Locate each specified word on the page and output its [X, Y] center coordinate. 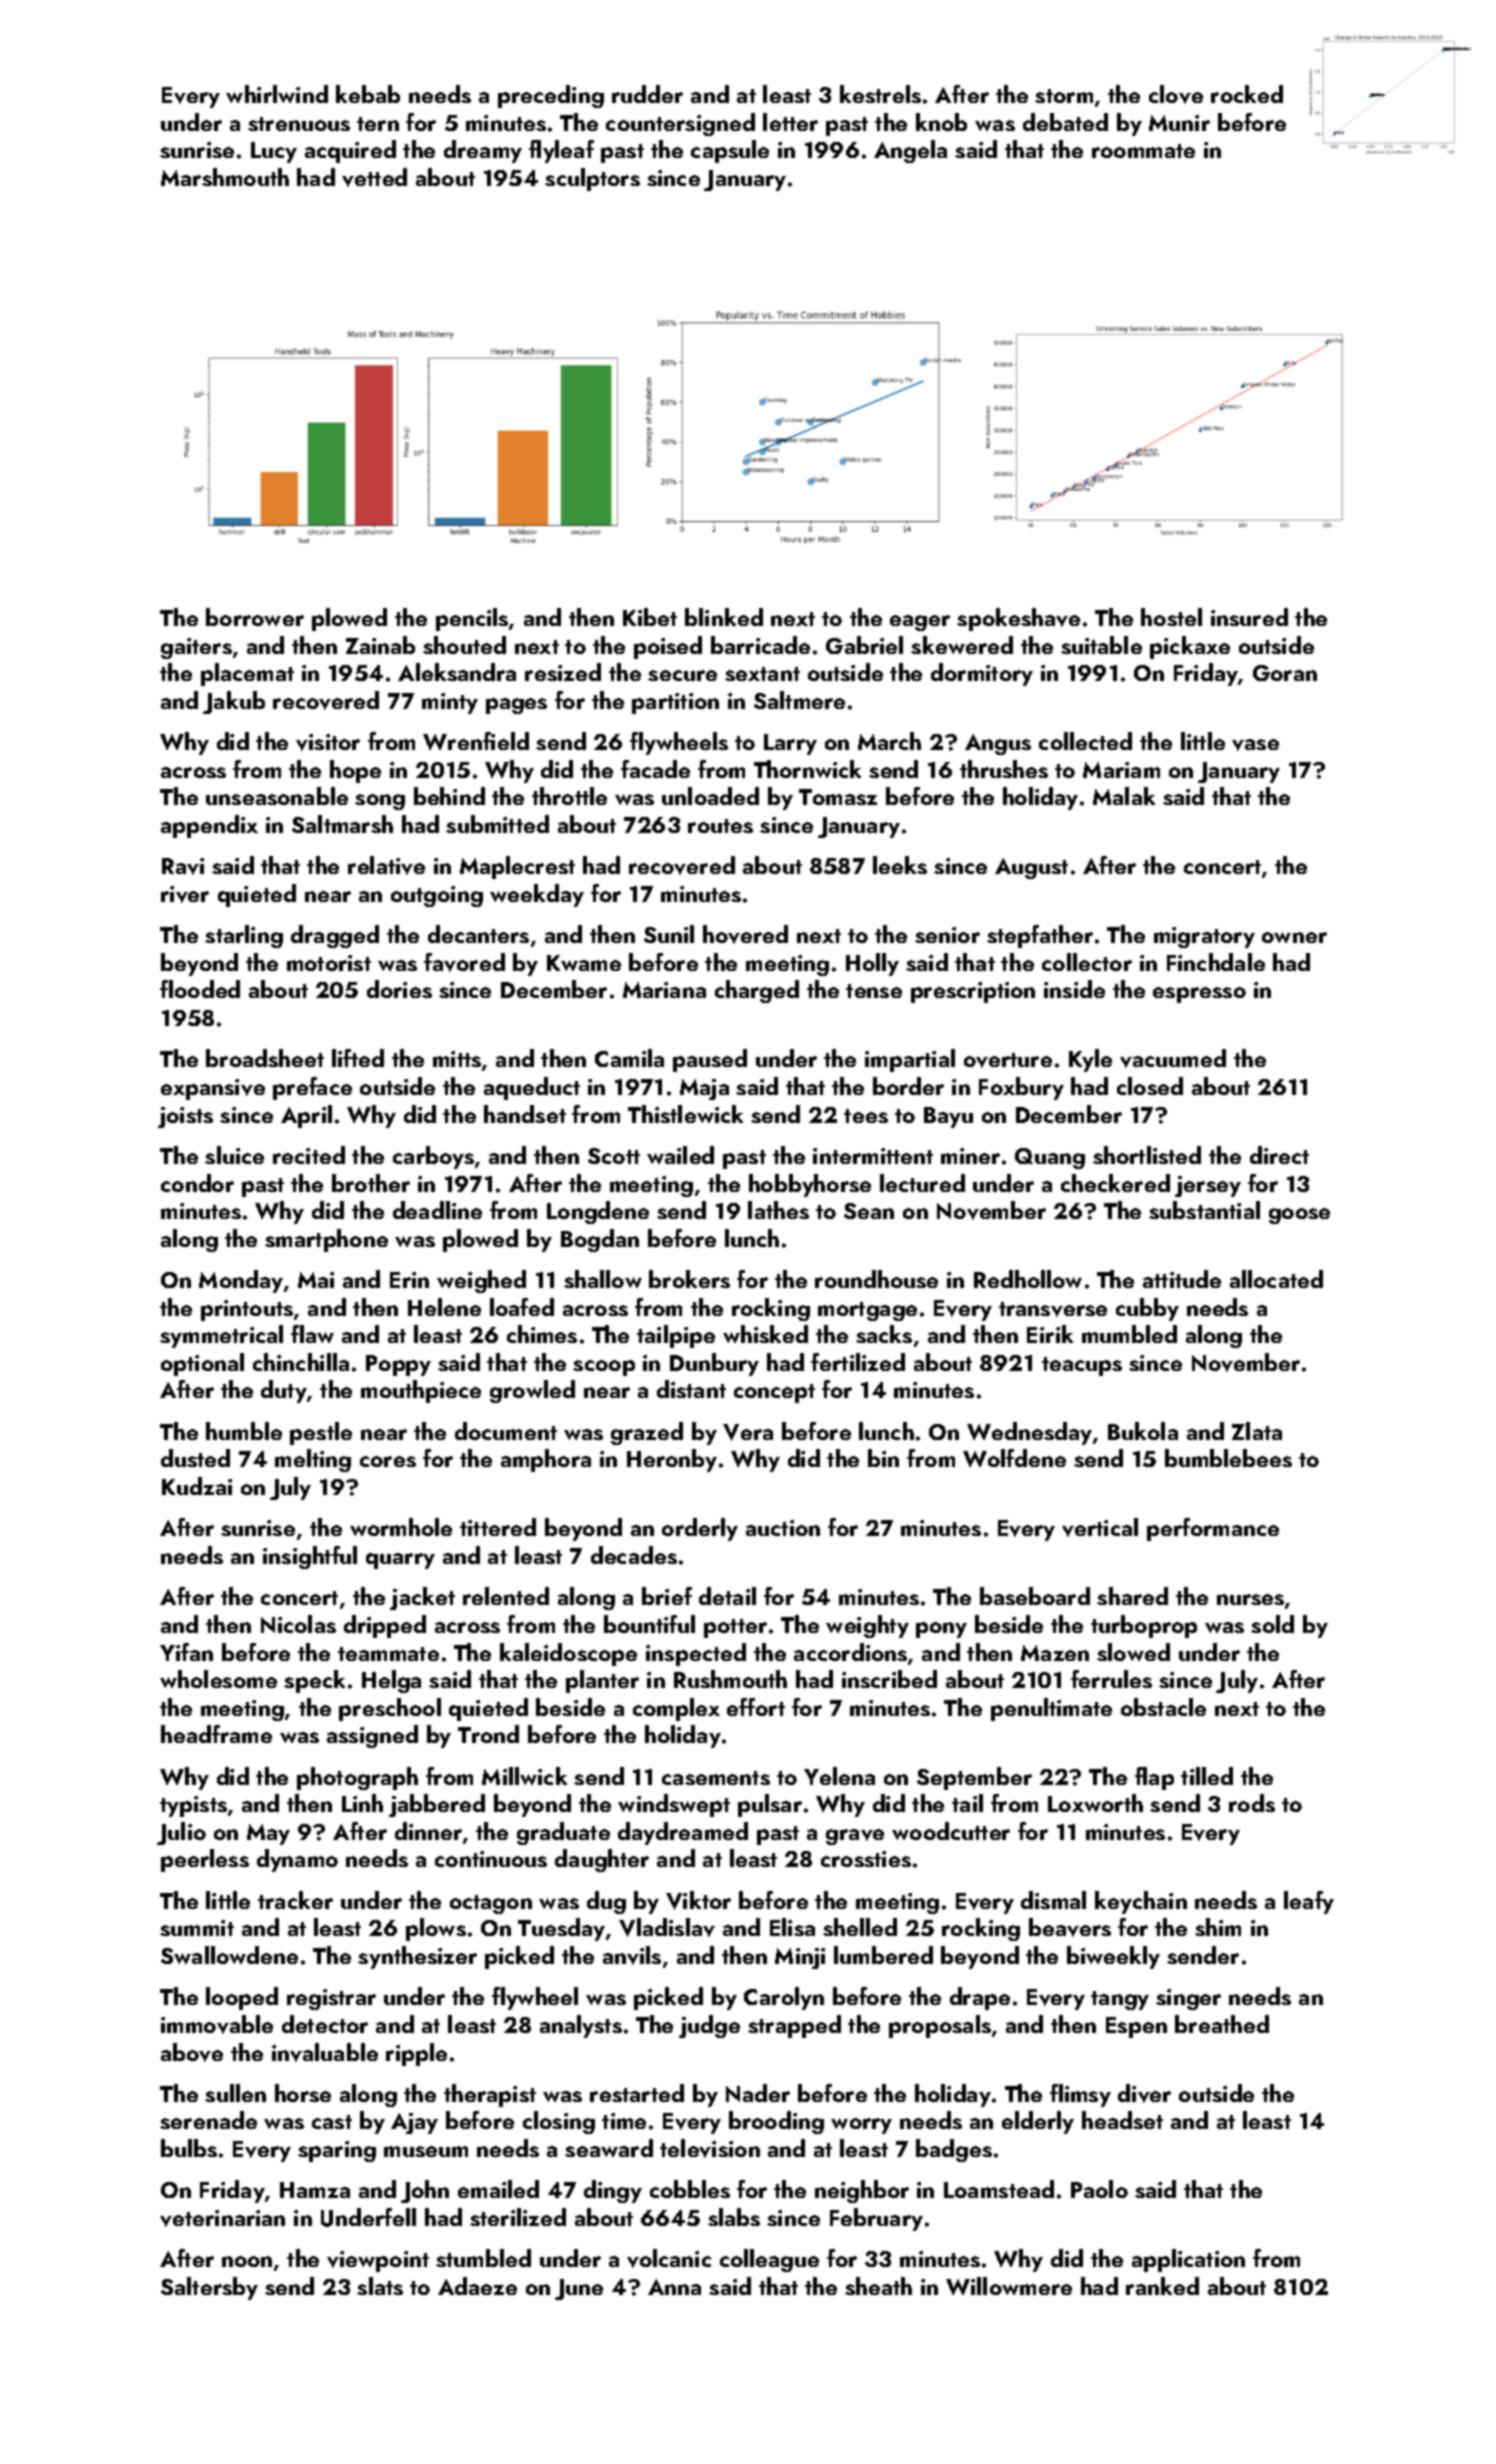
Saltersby [209, 2288]
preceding [551, 96]
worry [861, 2126]
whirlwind [277, 94]
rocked [1247, 94]
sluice [234, 1155]
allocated [1276, 1279]
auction [783, 1528]
